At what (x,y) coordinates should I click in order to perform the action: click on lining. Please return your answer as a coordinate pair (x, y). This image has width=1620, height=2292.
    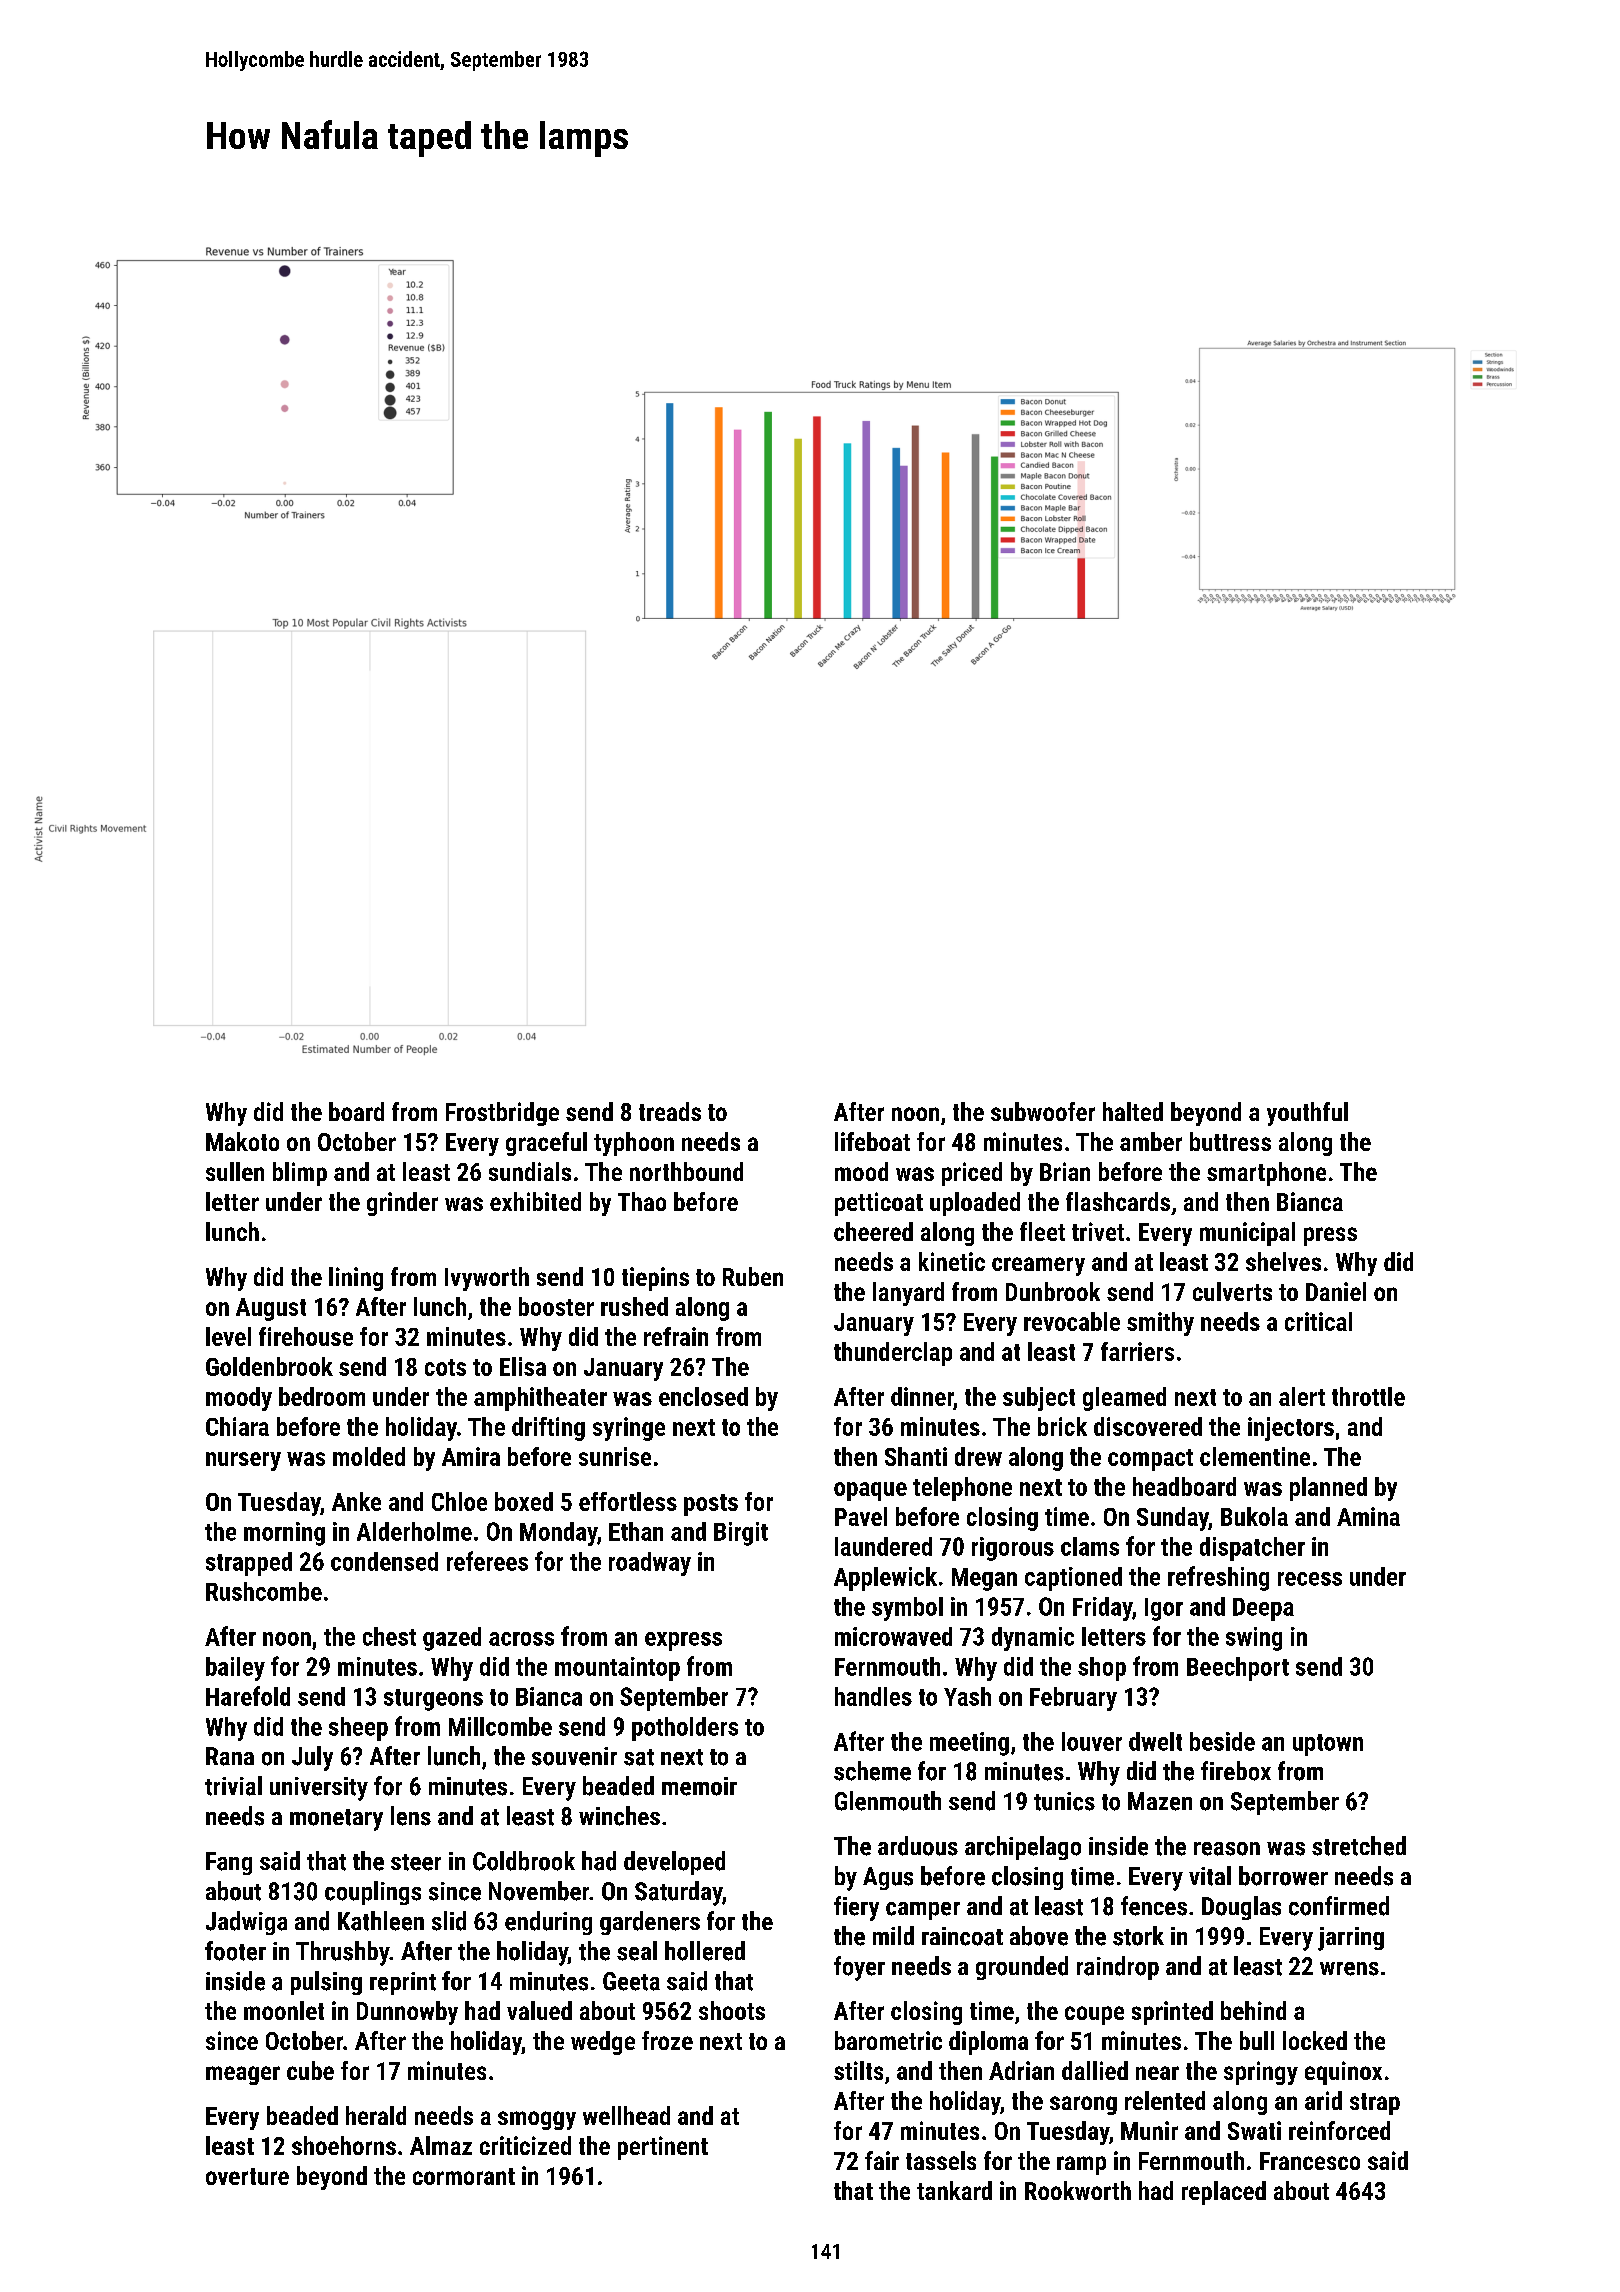
    Looking at the image, I should click on (356, 1279).
